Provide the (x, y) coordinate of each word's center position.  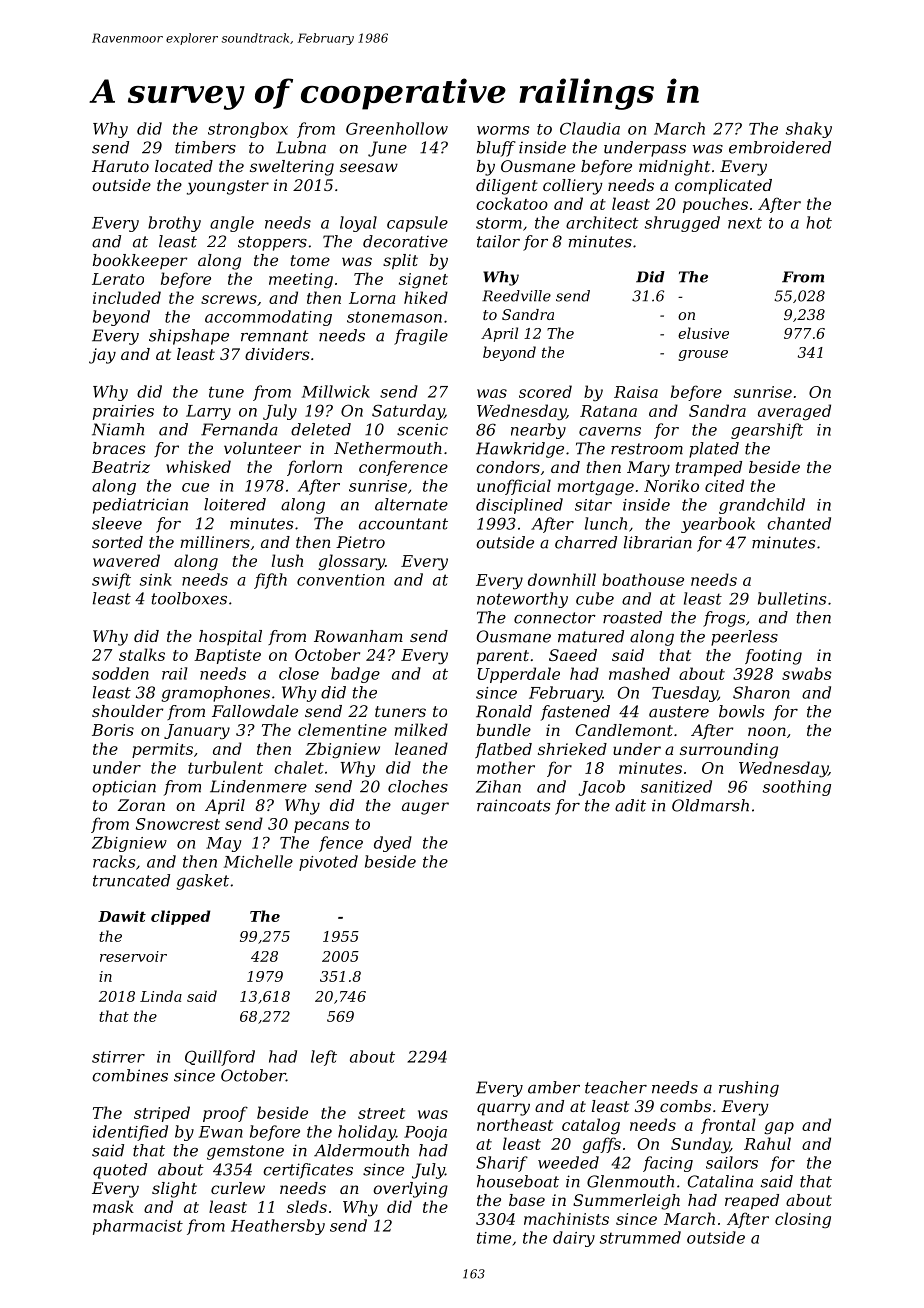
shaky (809, 130)
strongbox (248, 130)
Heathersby (278, 1227)
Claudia (590, 128)
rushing (749, 1089)
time (494, 1238)
